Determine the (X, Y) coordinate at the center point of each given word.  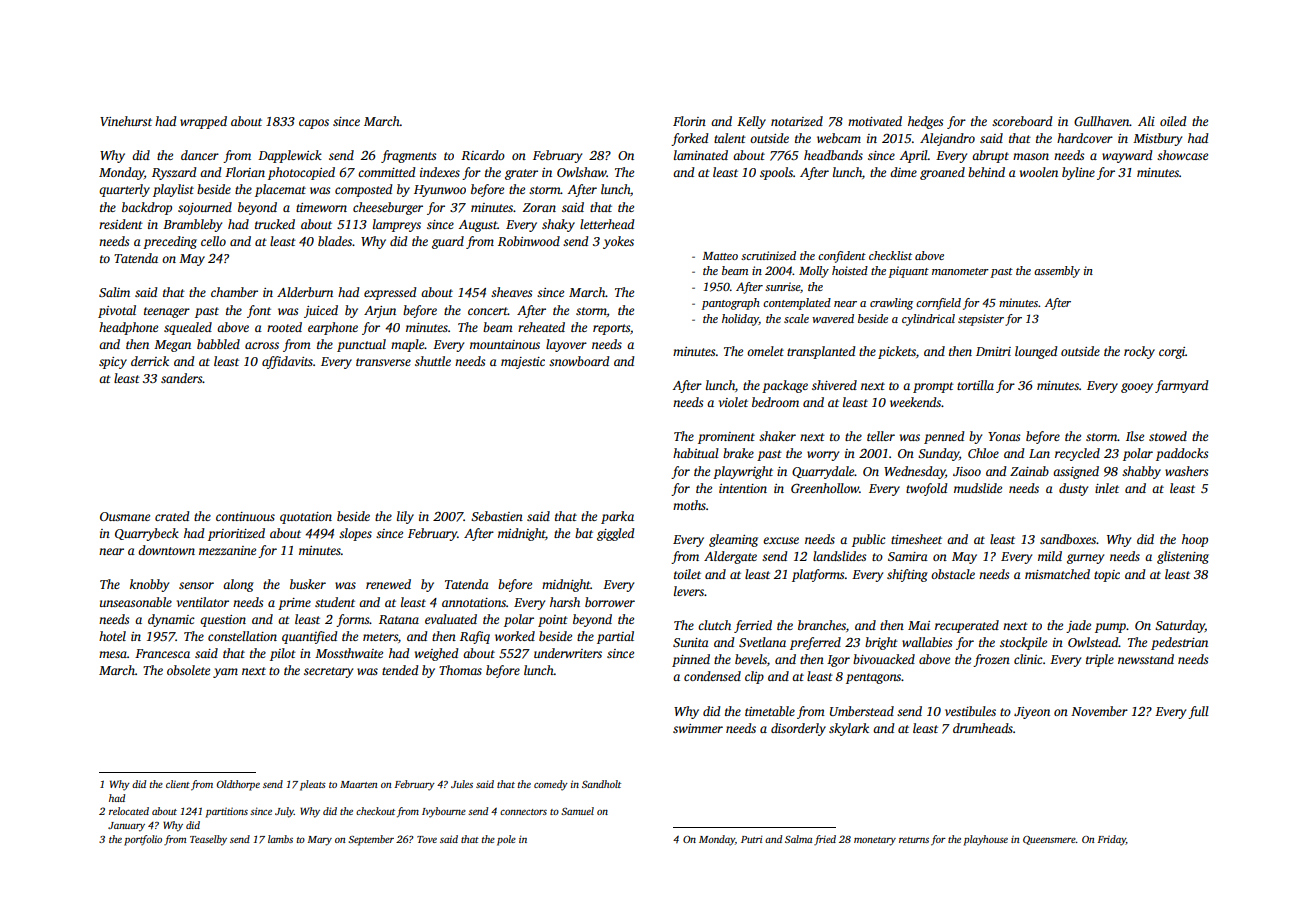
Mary (319, 841)
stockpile (1023, 643)
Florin (689, 121)
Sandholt (601, 784)
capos (314, 124)
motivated (875, 121)
